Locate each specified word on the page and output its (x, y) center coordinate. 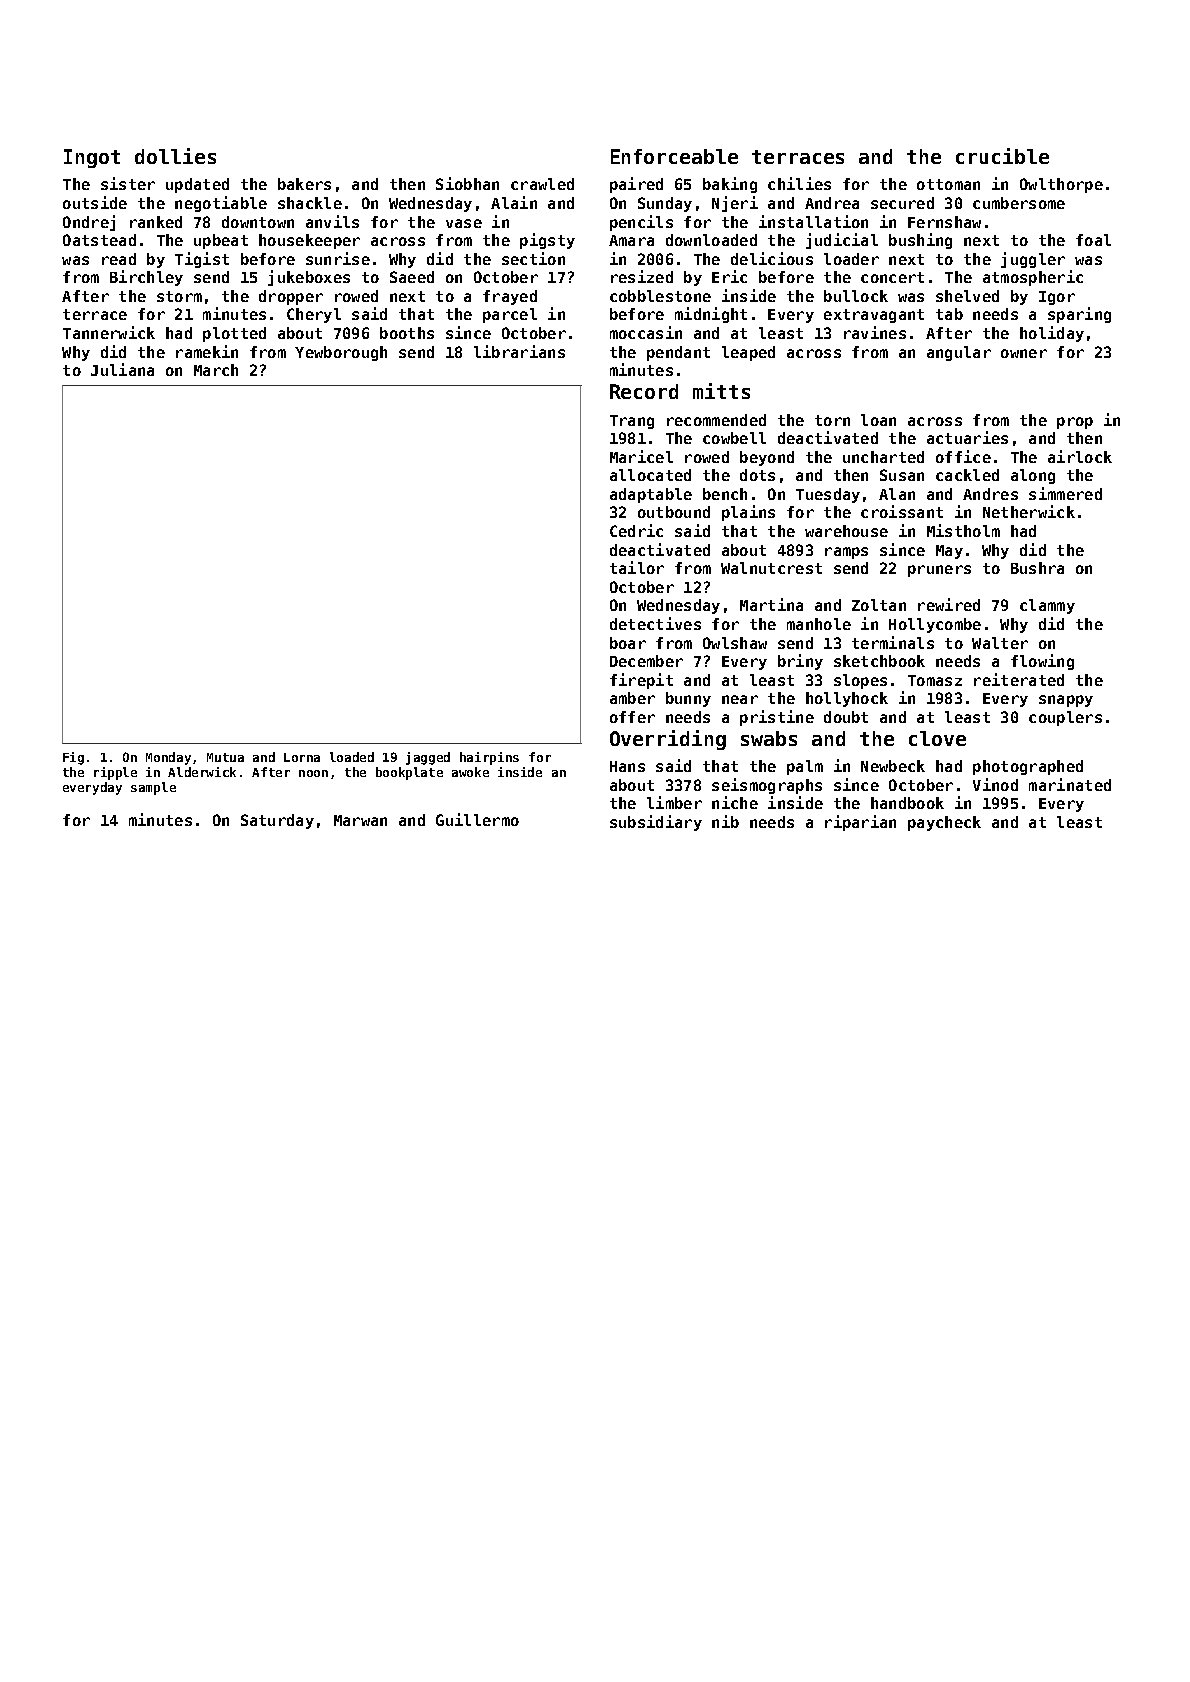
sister (128, 183)
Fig (73, 758)
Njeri (735, 204)
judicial (842, 241)
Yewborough (341, 353)
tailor (637, 567)
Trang (632, 422)
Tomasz (935, 680)
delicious (772, 258)
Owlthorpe (1061, 185)
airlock (1080, 456)
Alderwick (202, 772)
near (740, 699)
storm (179, 296)
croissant (902, 511)
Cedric (636, 530)
